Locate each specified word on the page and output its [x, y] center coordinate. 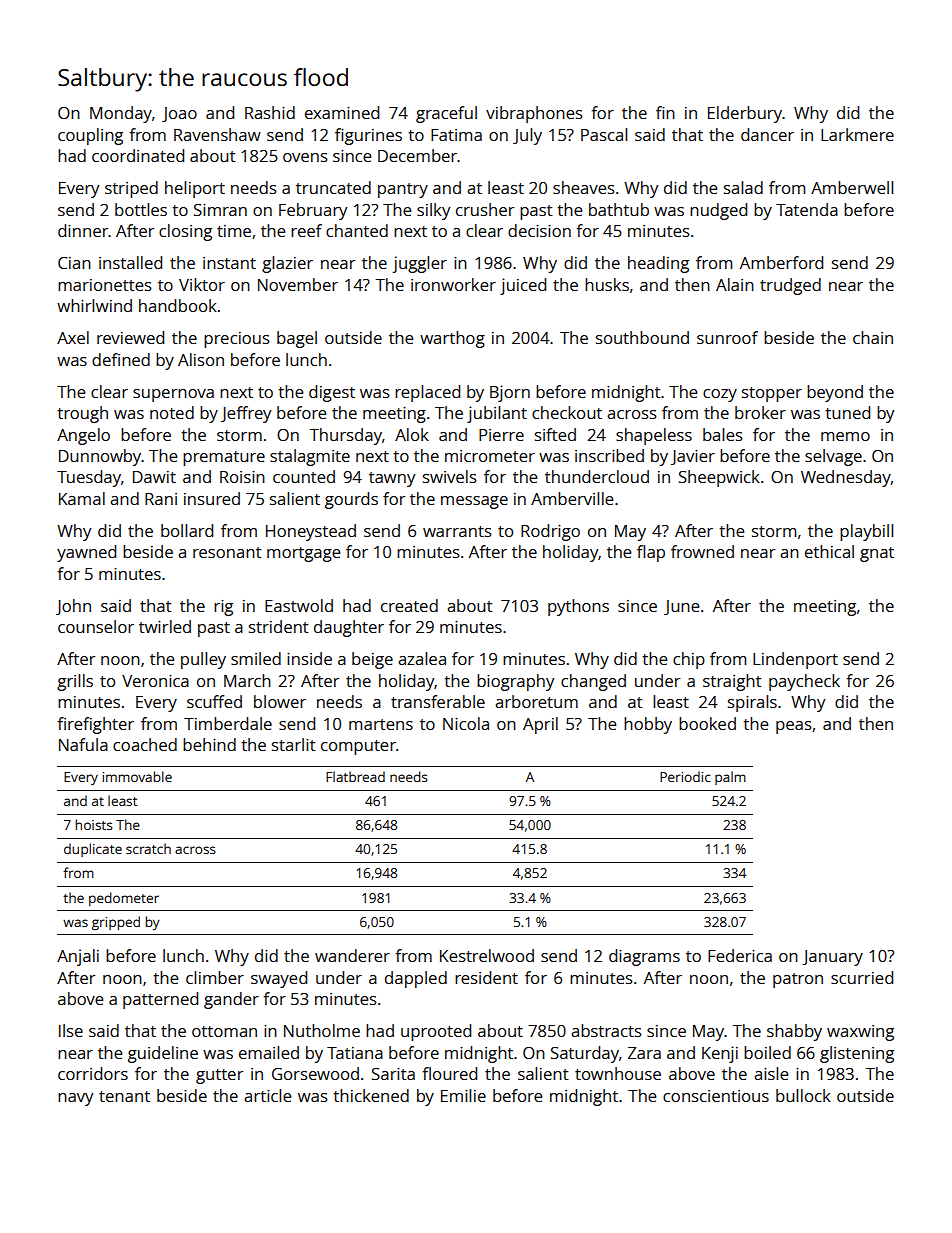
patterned [160, 1000]
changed [593, 682]
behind [209, 744]
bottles [141, 209]
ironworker [453, 284]
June [681, 607]
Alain [735, 284]
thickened [371, 1095]
